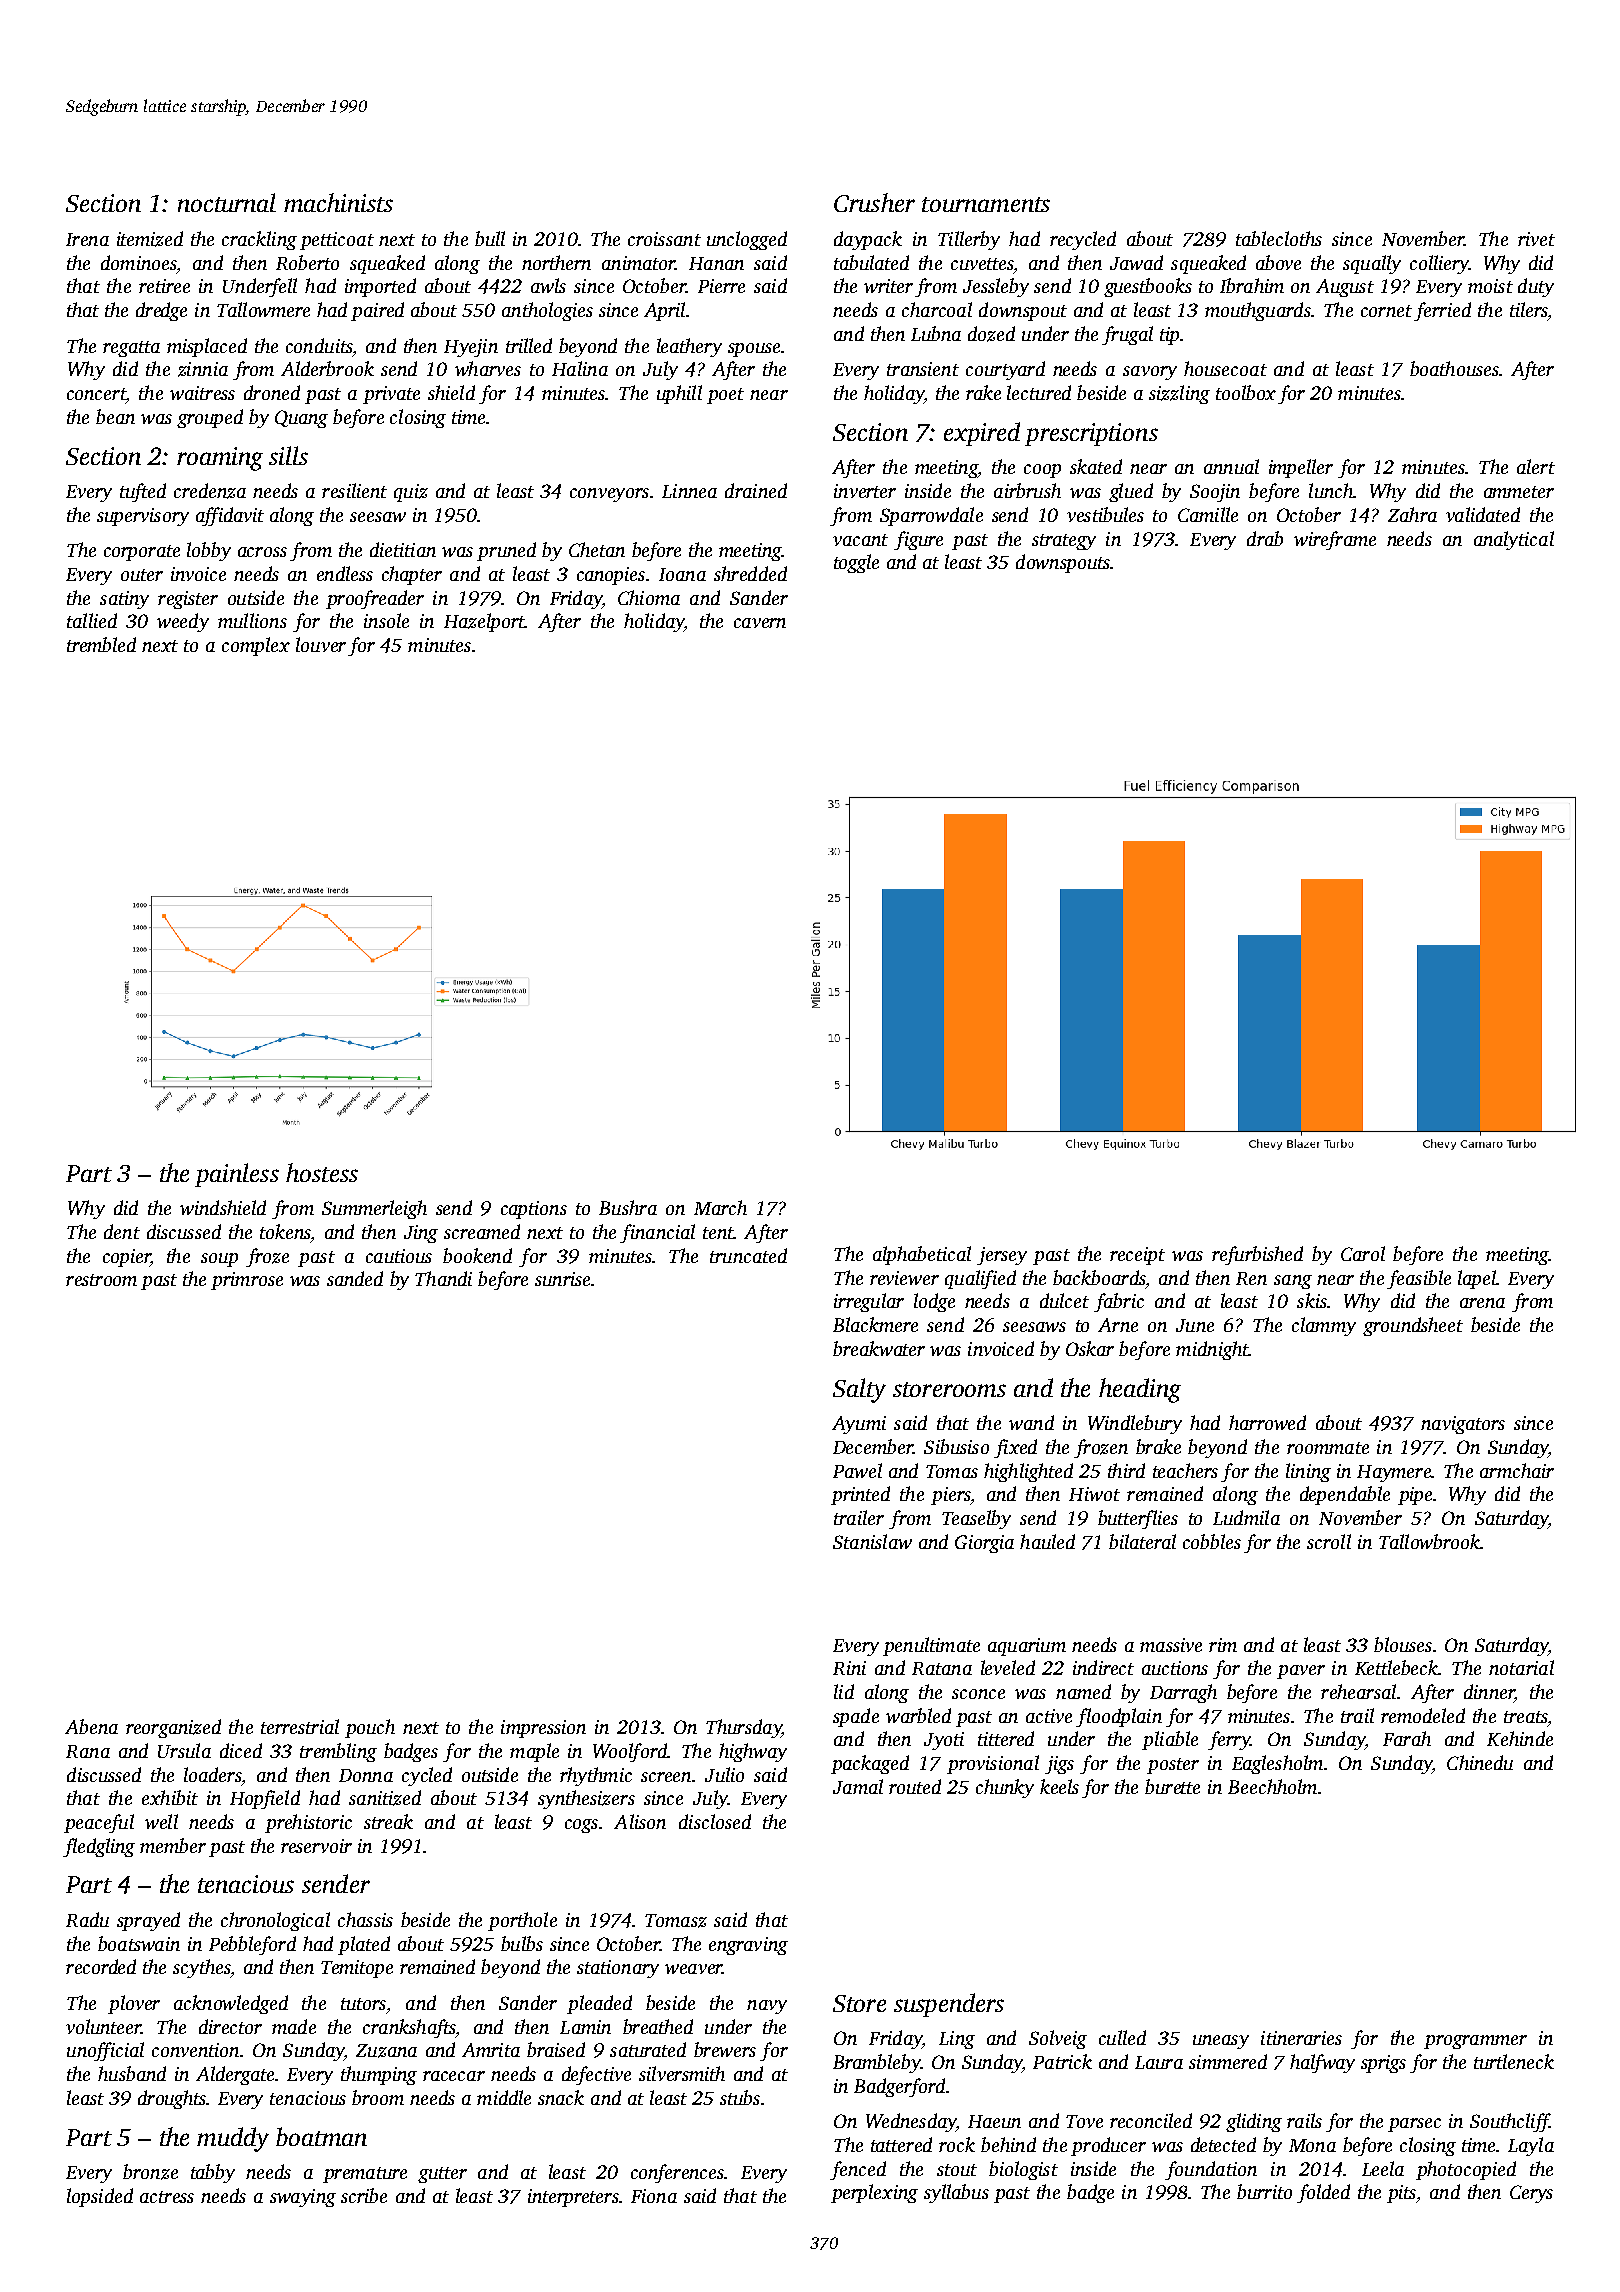 The height and width of the document is (2292, 1620). Describe the element at coordinates (303, 2198) in the document. I see `swaying` at that location.
